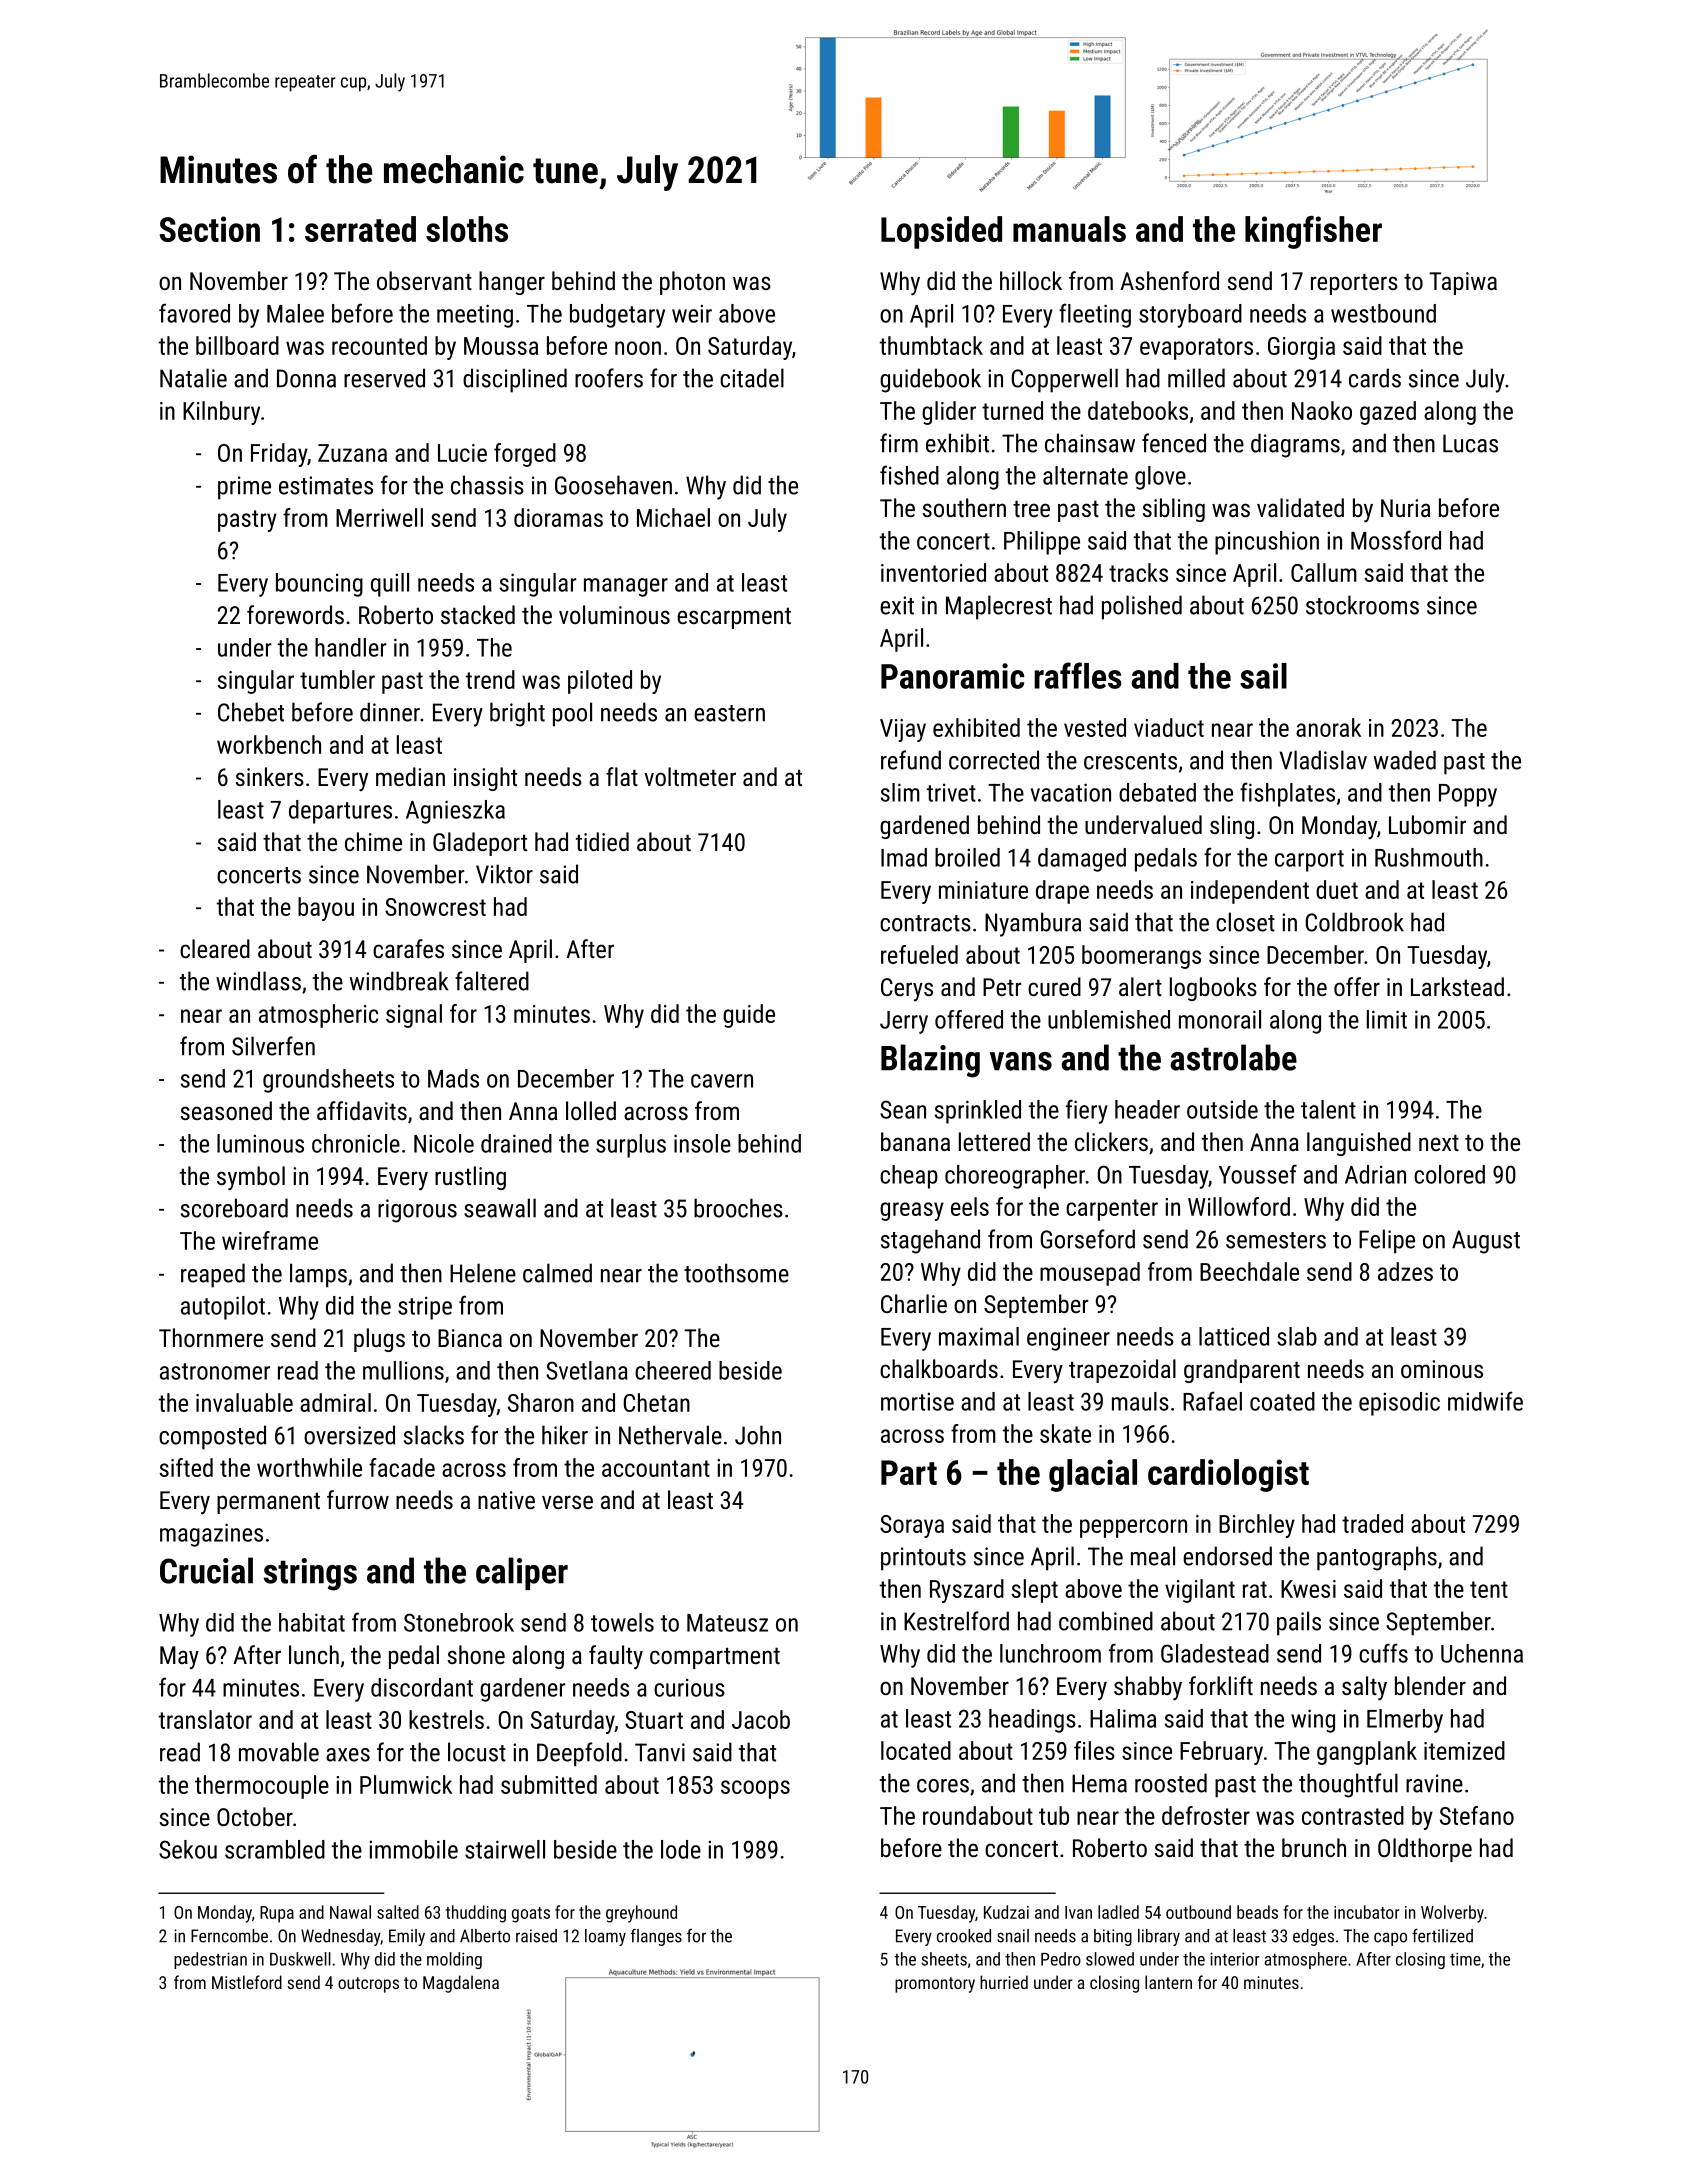 This screenshot has height=2178, width=1683. I want to click on Lucie, so click(462, 453).
